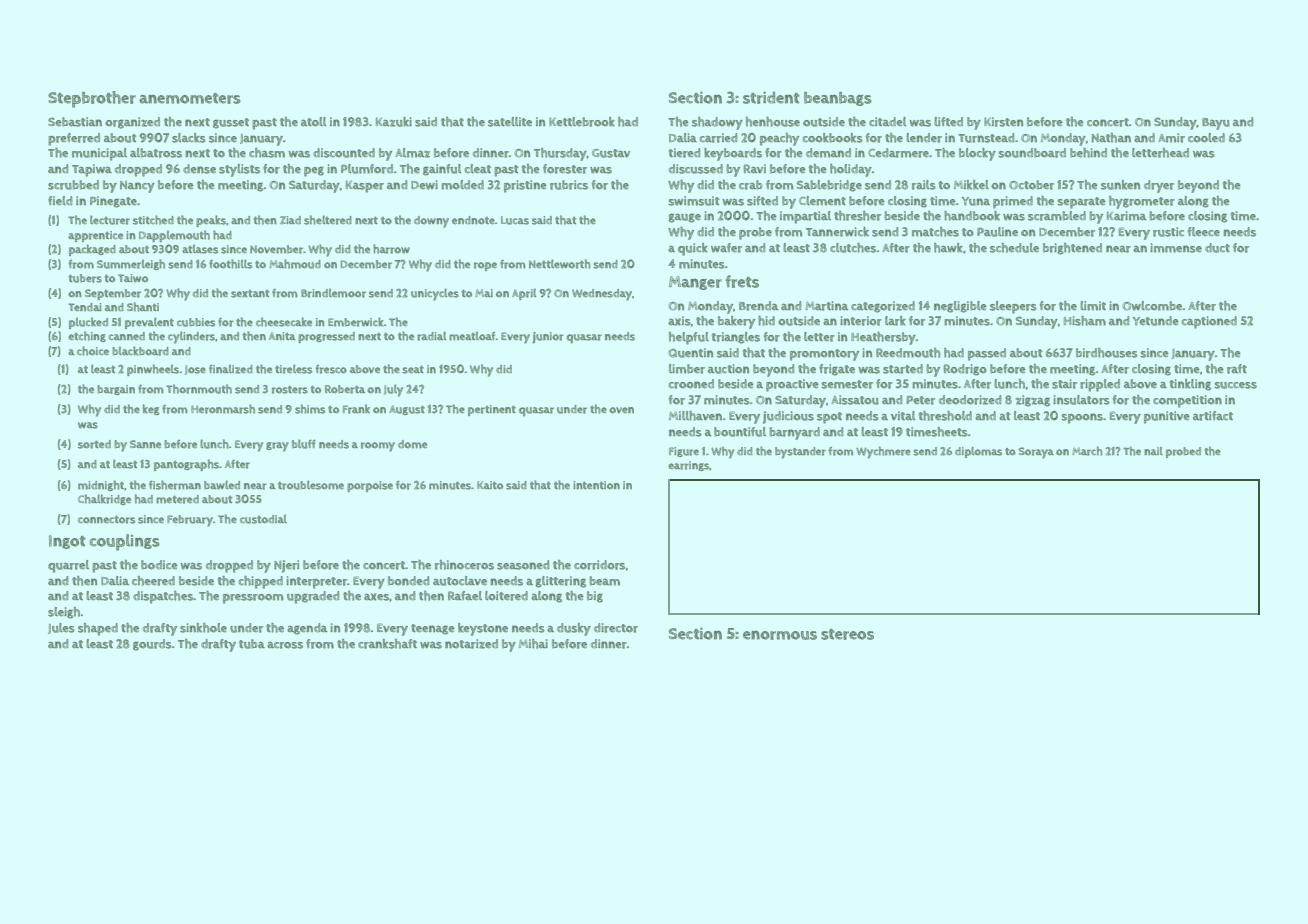 The width and height of the image is (1308, 924). Describe the element at coordinates (1153, 451) in the image. I see `nail` at that location.
